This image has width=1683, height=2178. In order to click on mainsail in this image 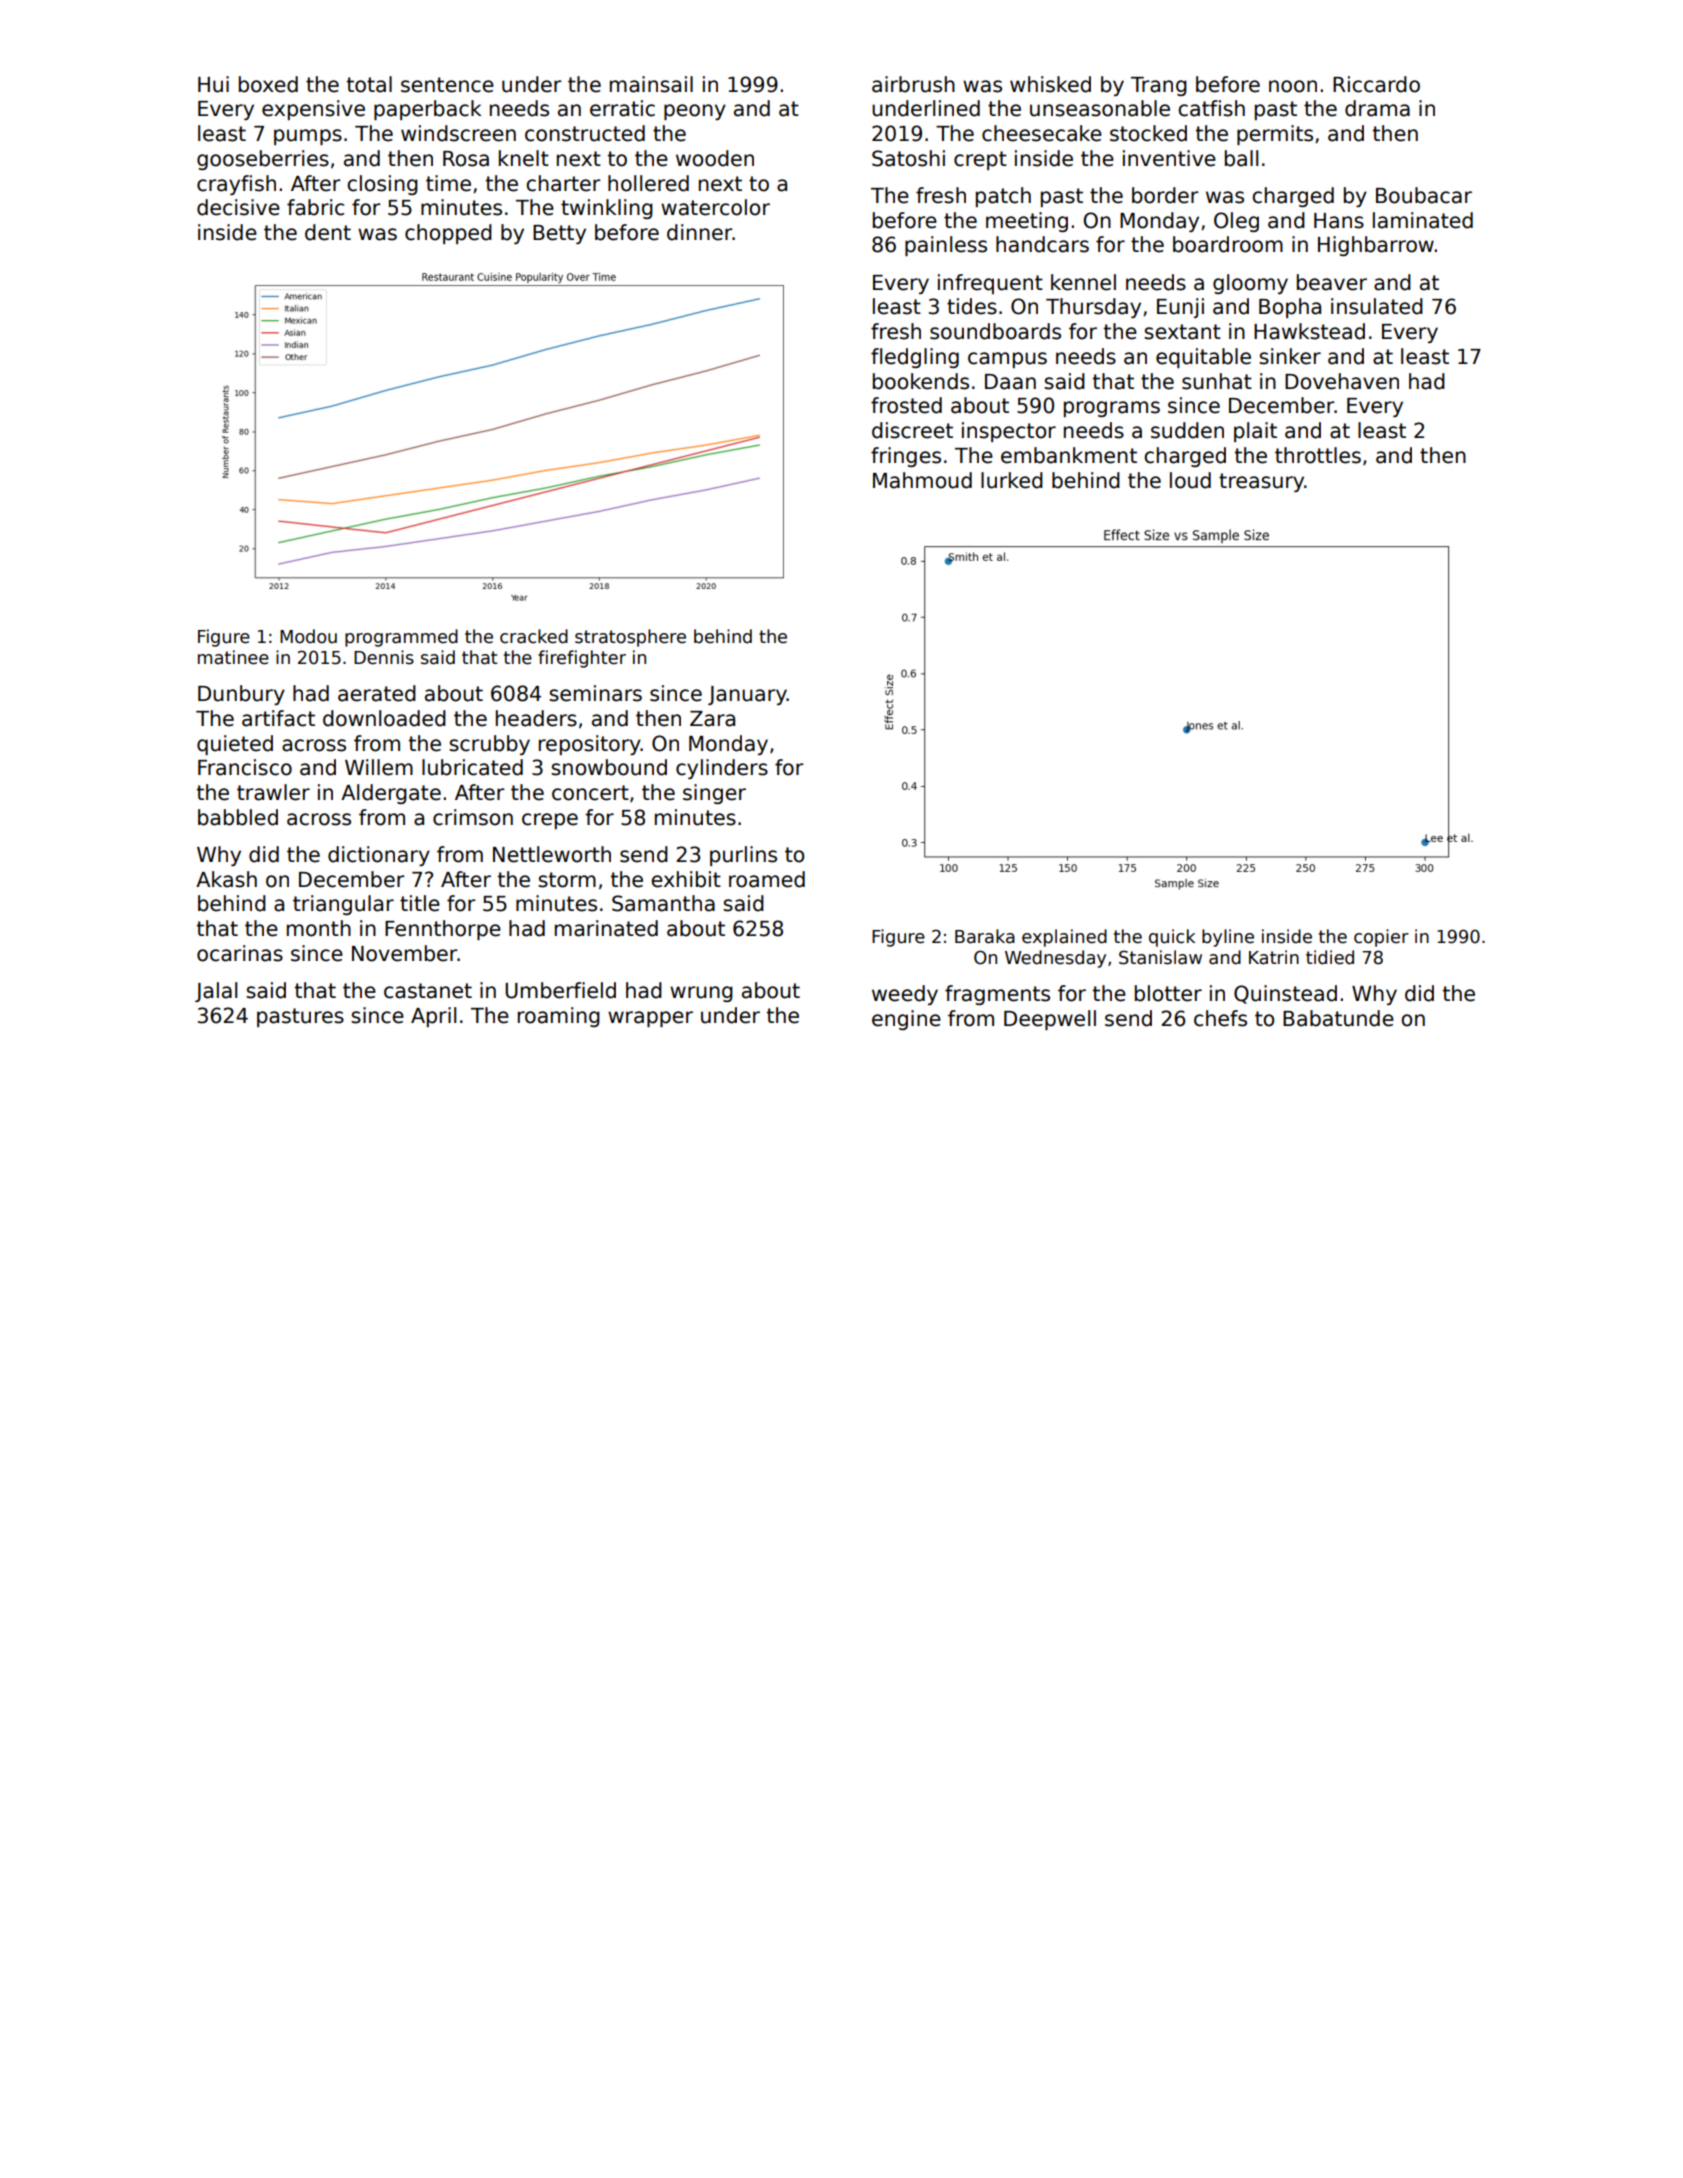, I will do `click(651, 84)`.
